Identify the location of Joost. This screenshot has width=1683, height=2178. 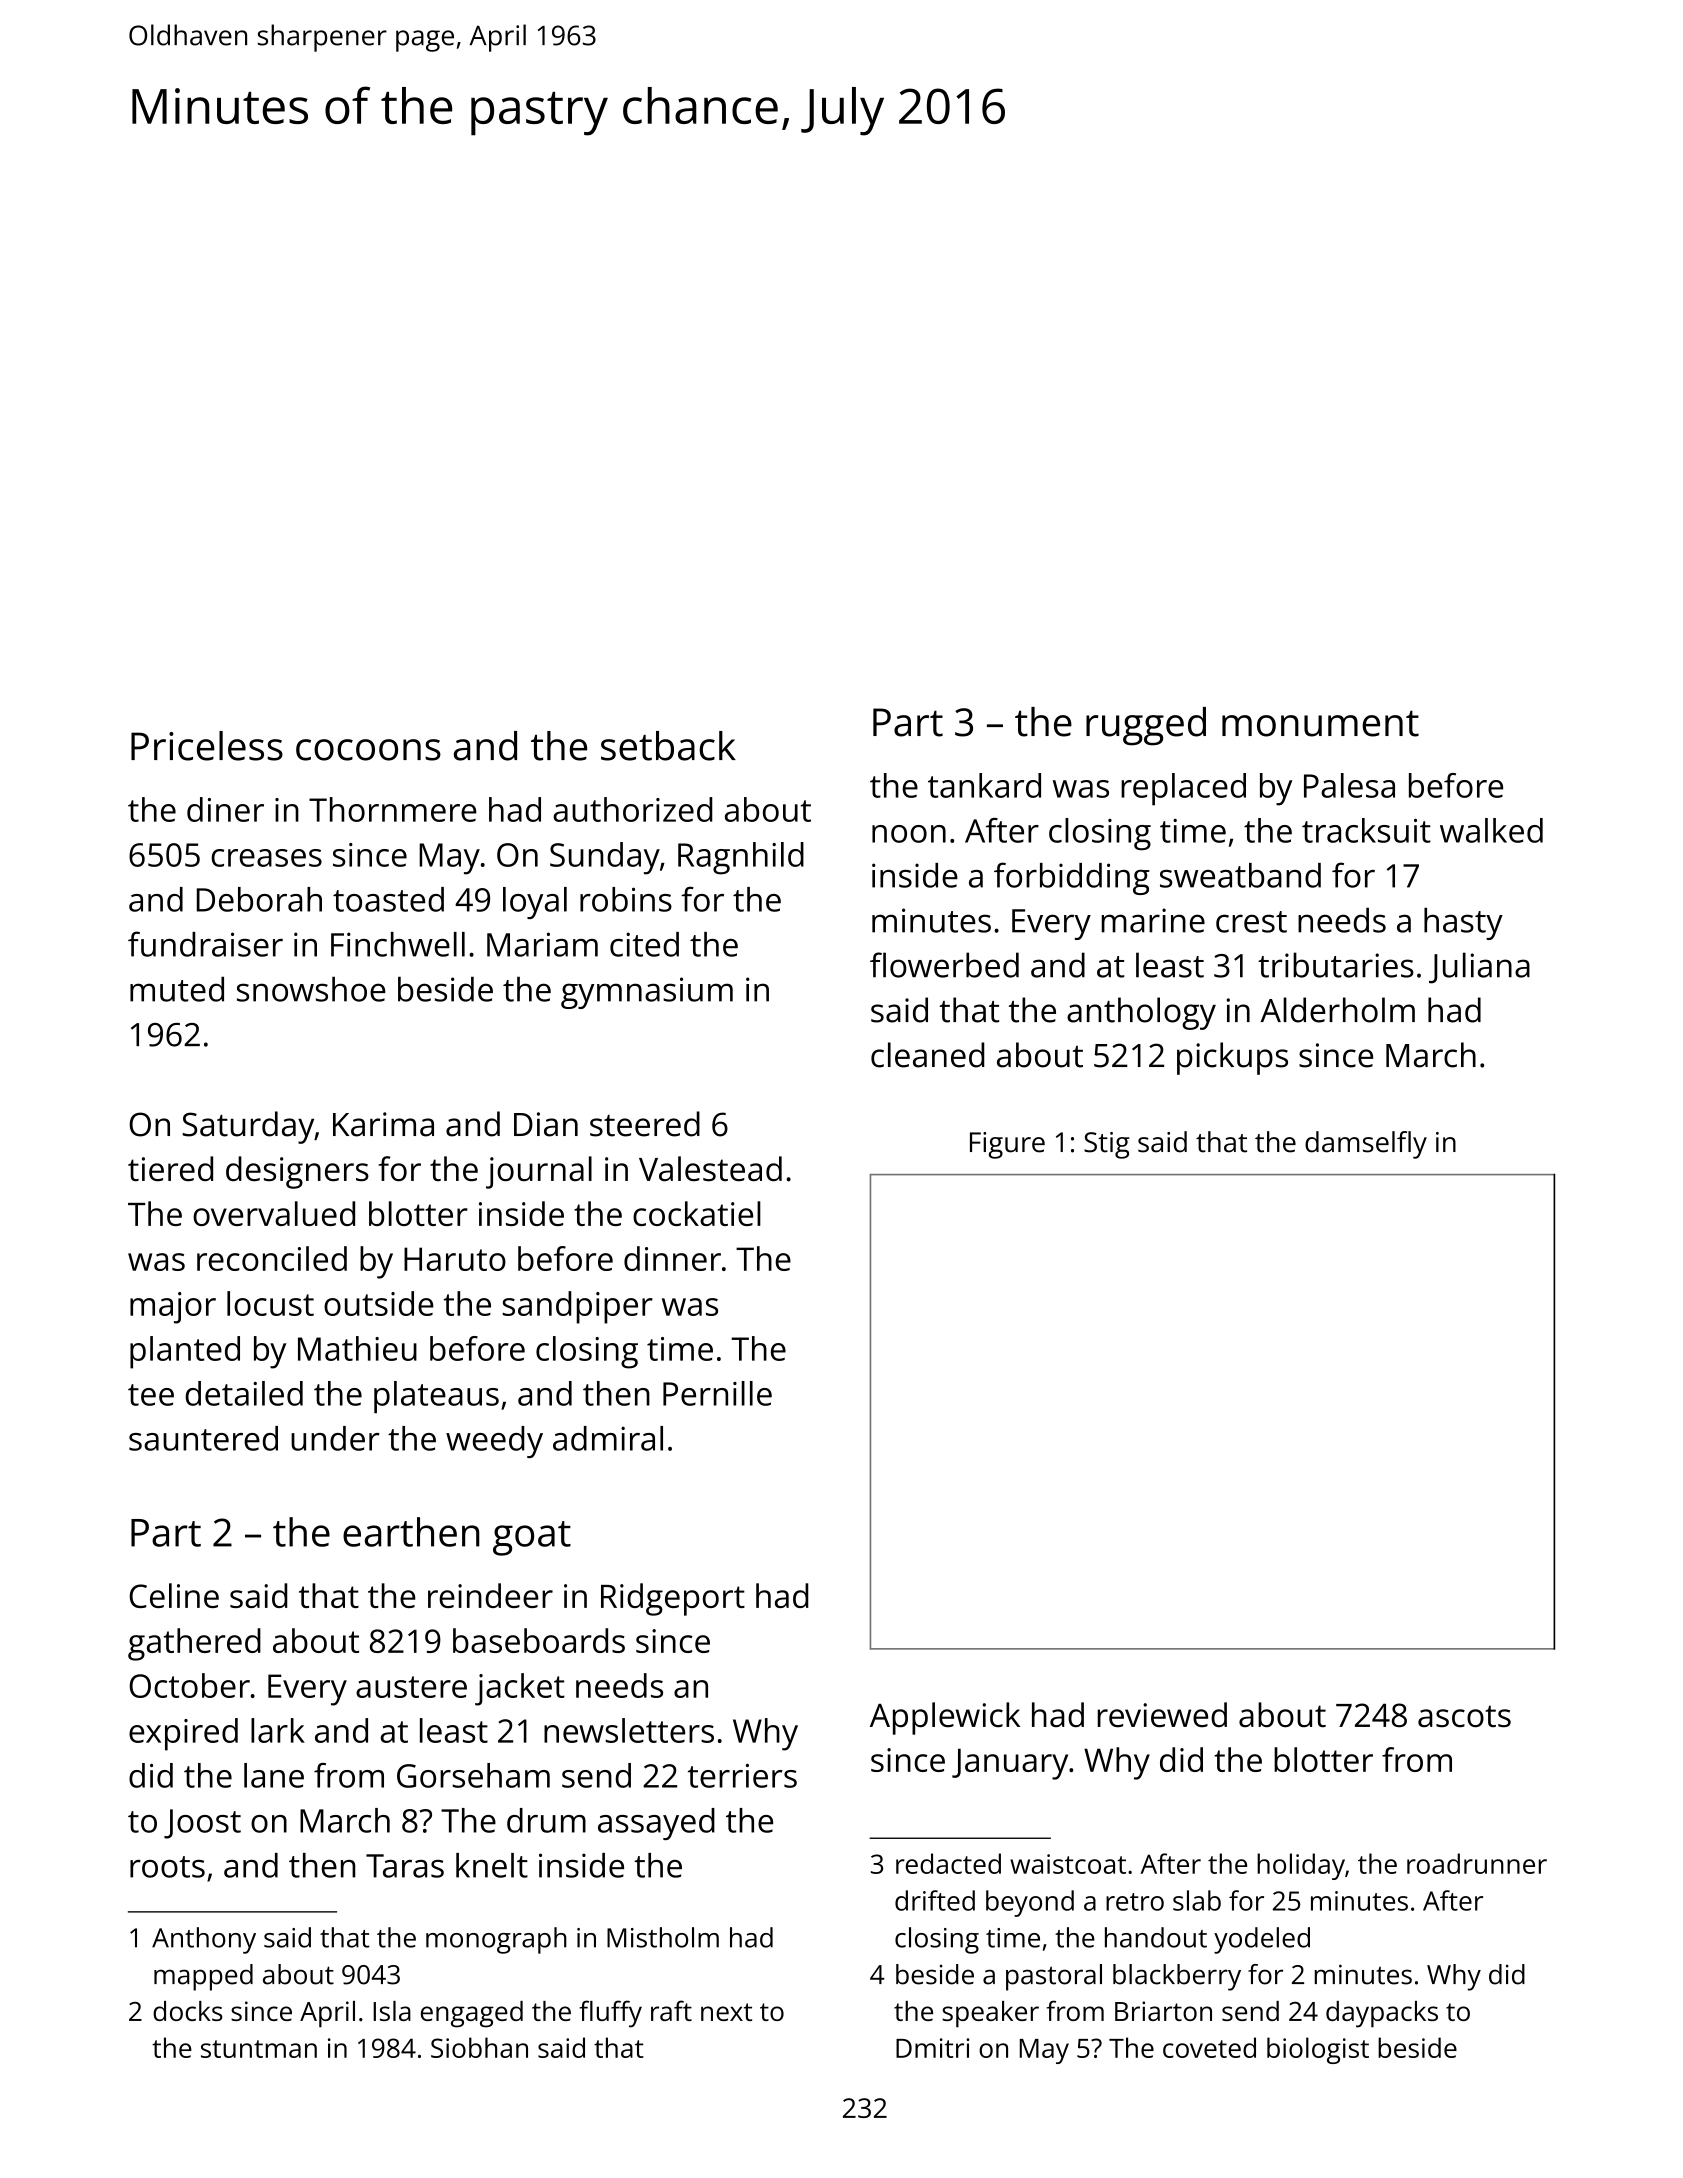
(202, 1824).
